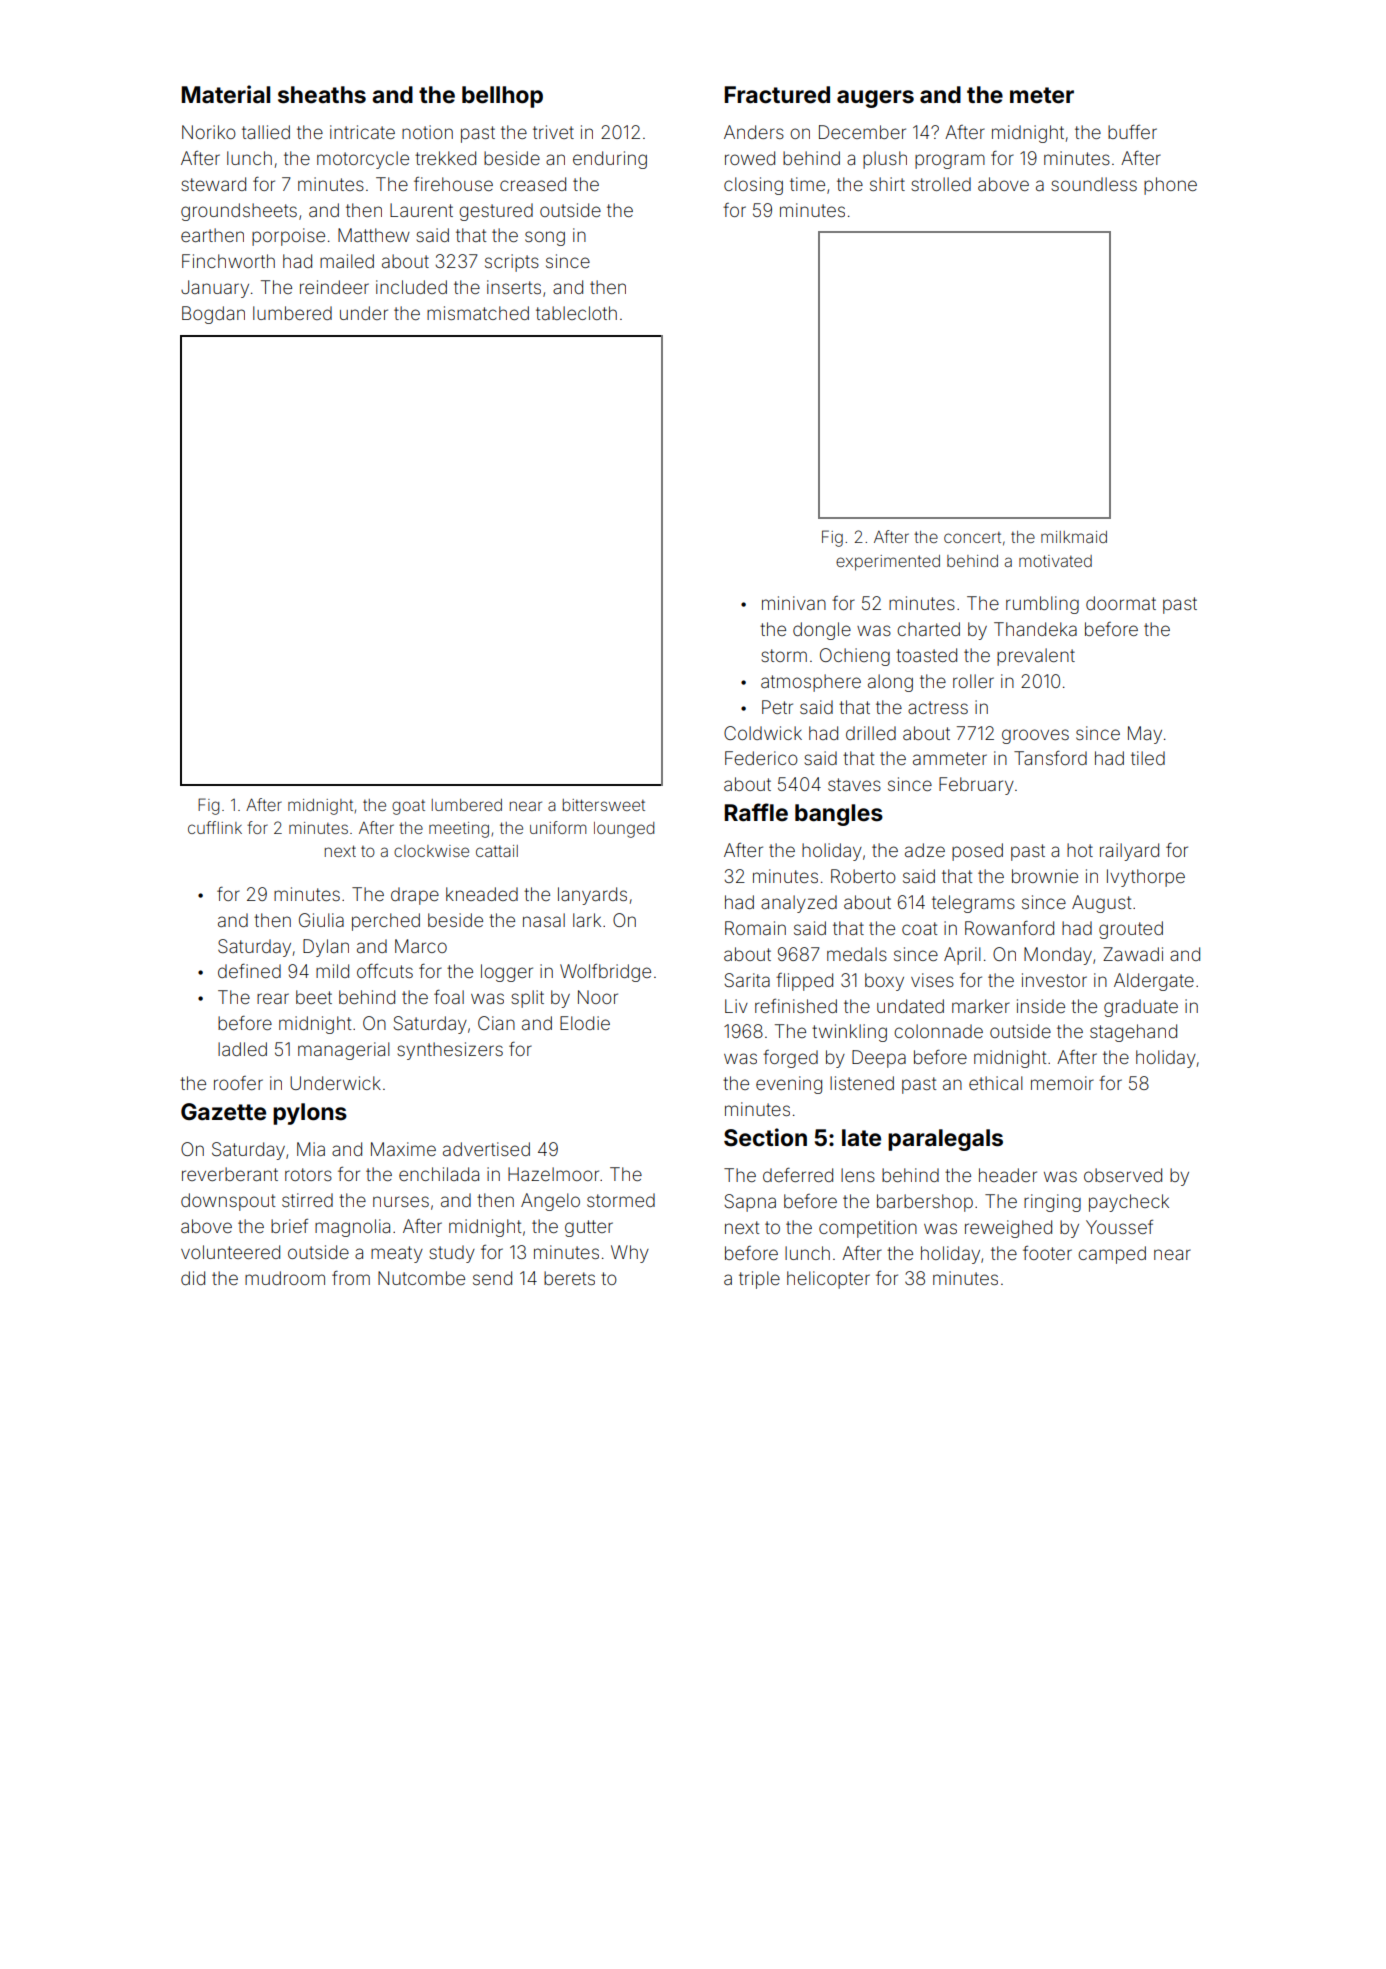  I want to click on Why, so click(630, 1254).
